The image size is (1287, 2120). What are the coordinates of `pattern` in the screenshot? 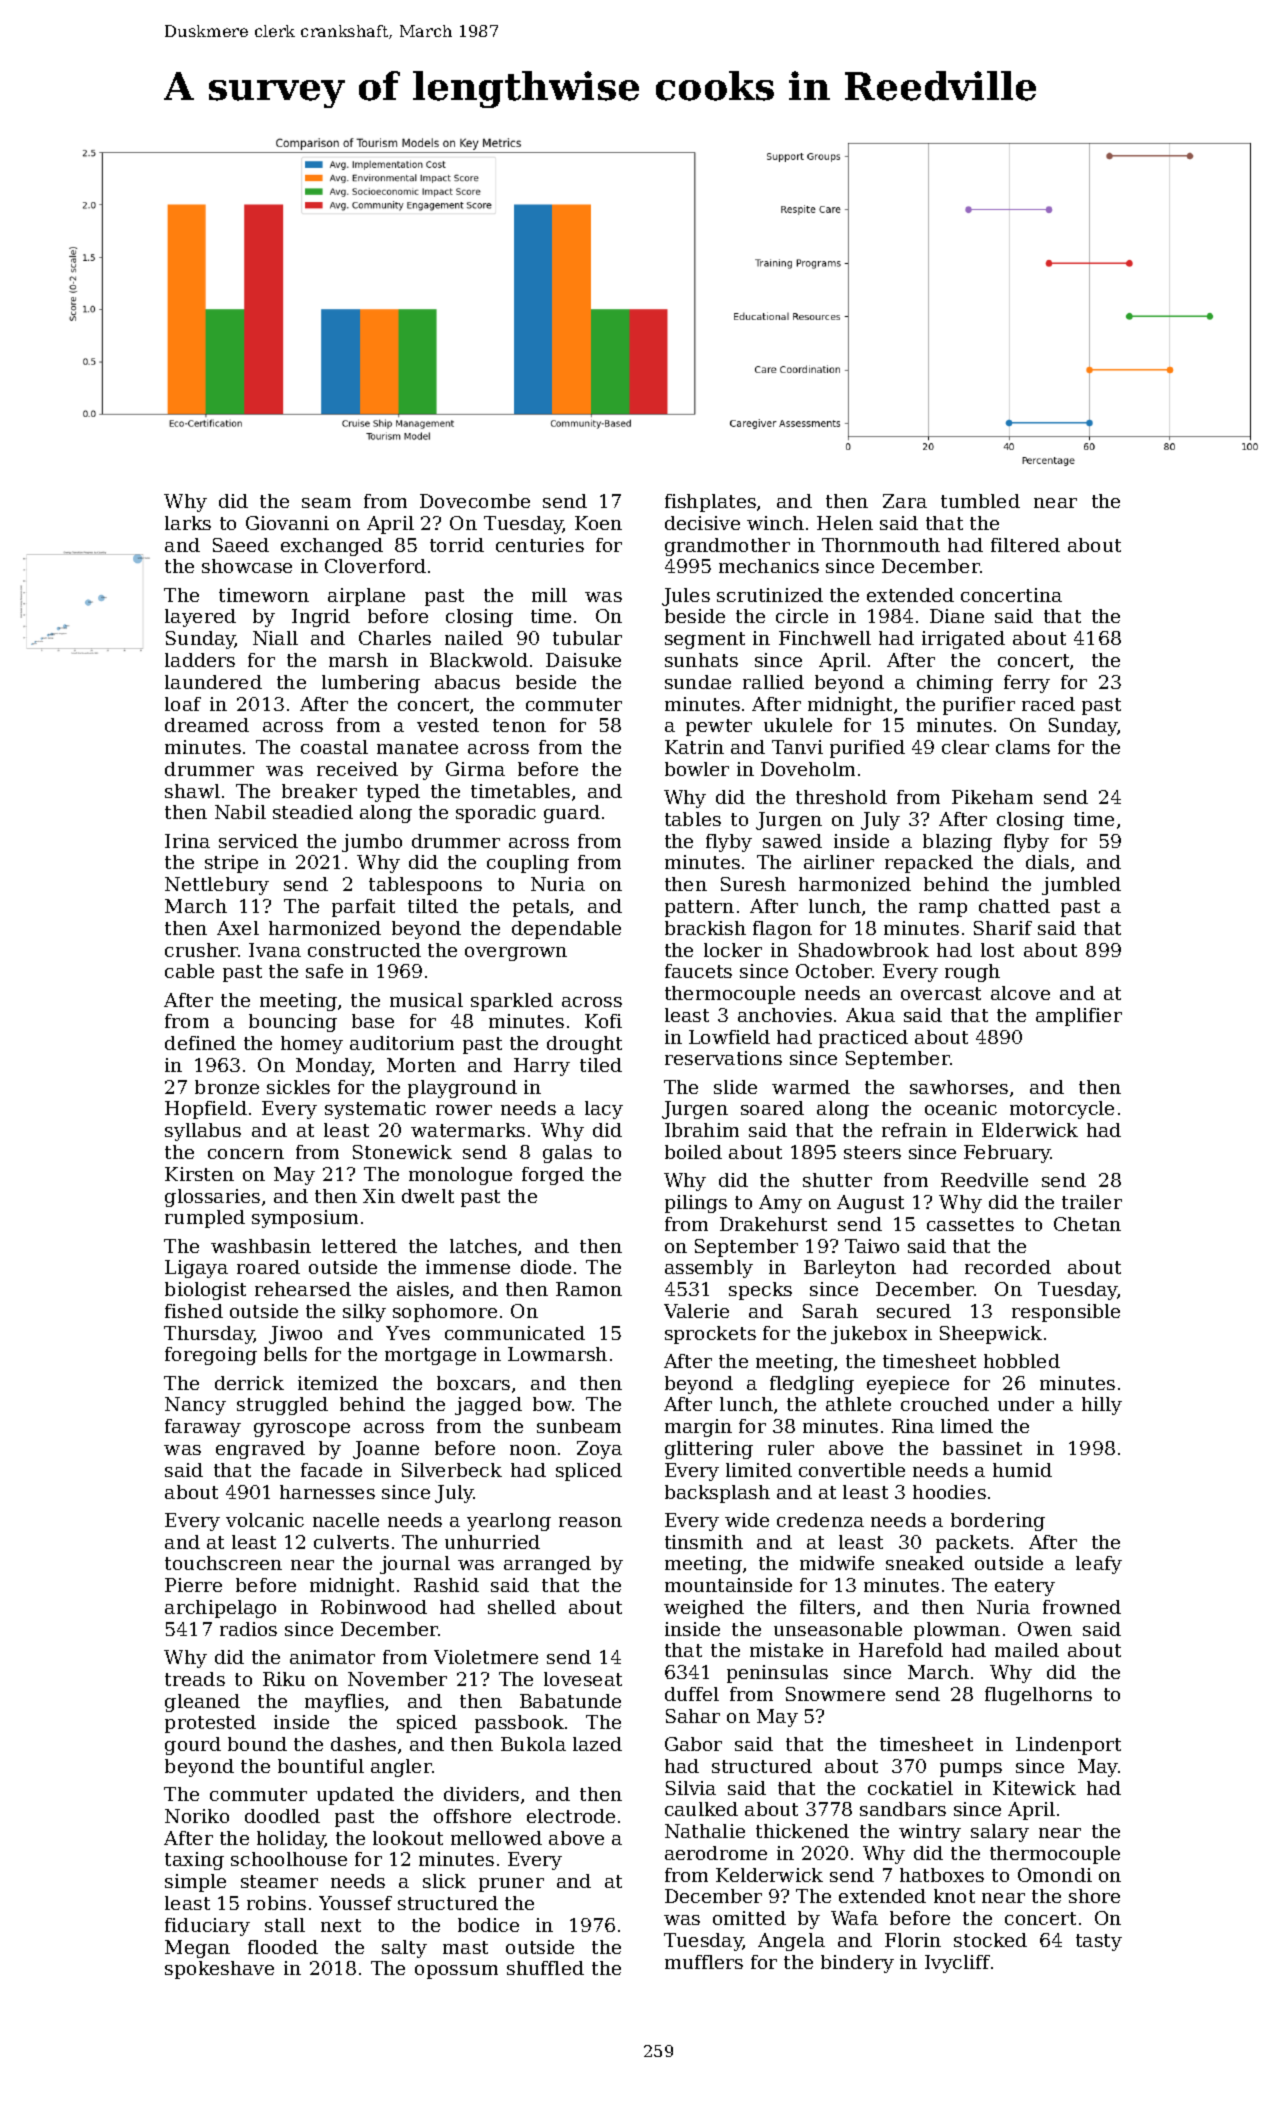 It's located at (699, 908).
